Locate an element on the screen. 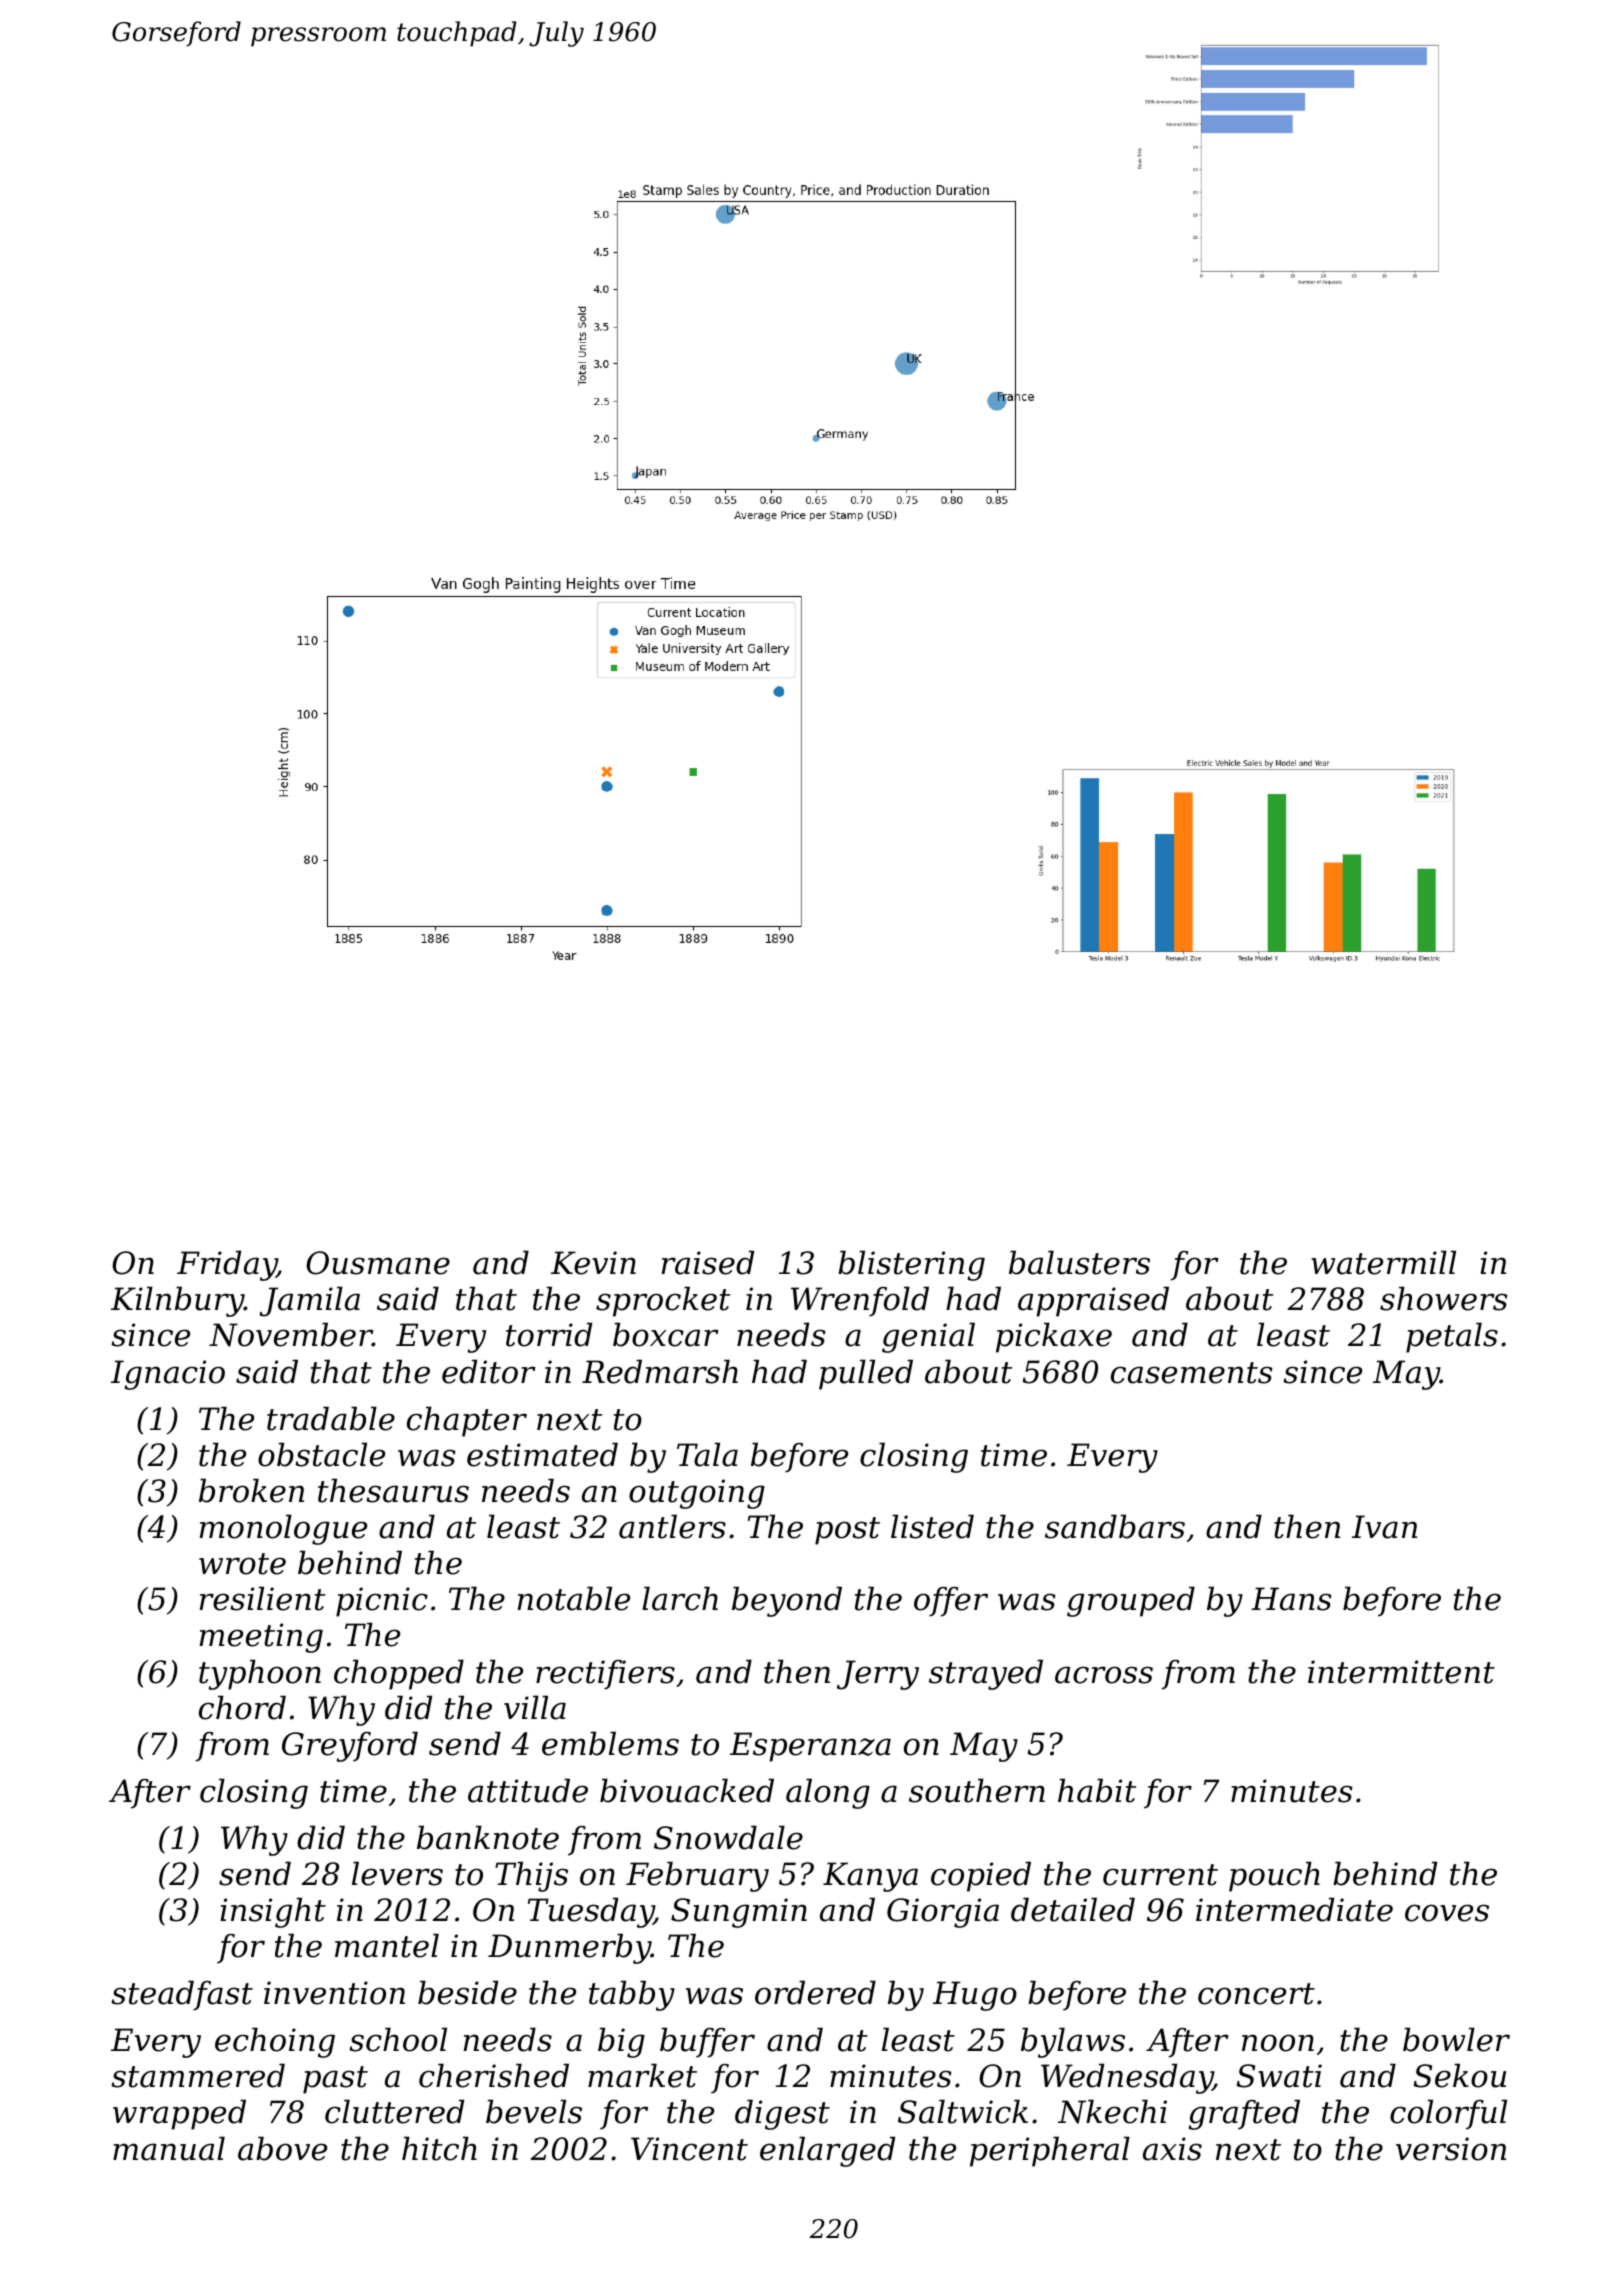 This screenshot has height=2292, width=1620. Jamila is located at coordinates (310, 1301).
